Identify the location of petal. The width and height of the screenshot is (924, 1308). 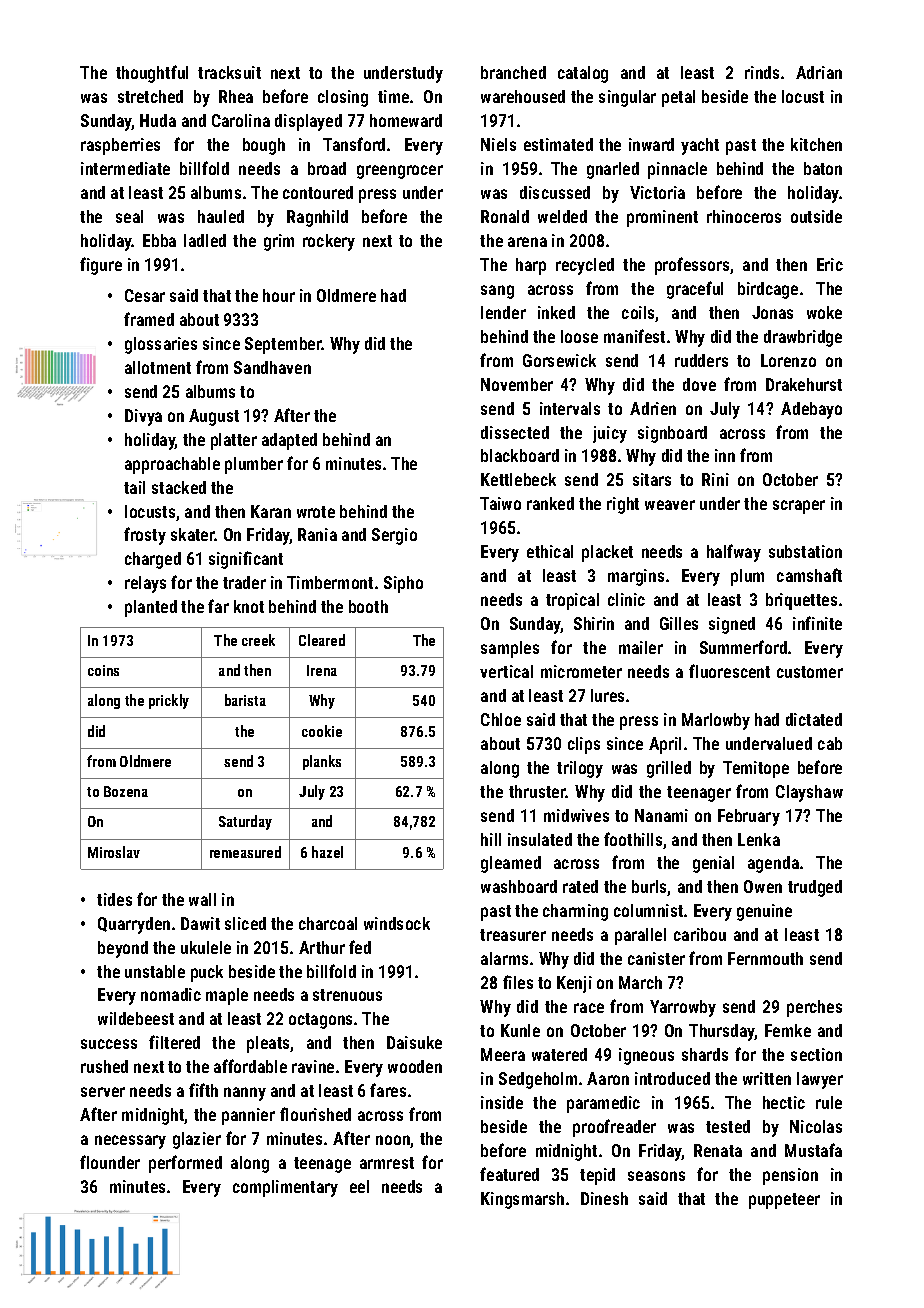
(678, 98).
